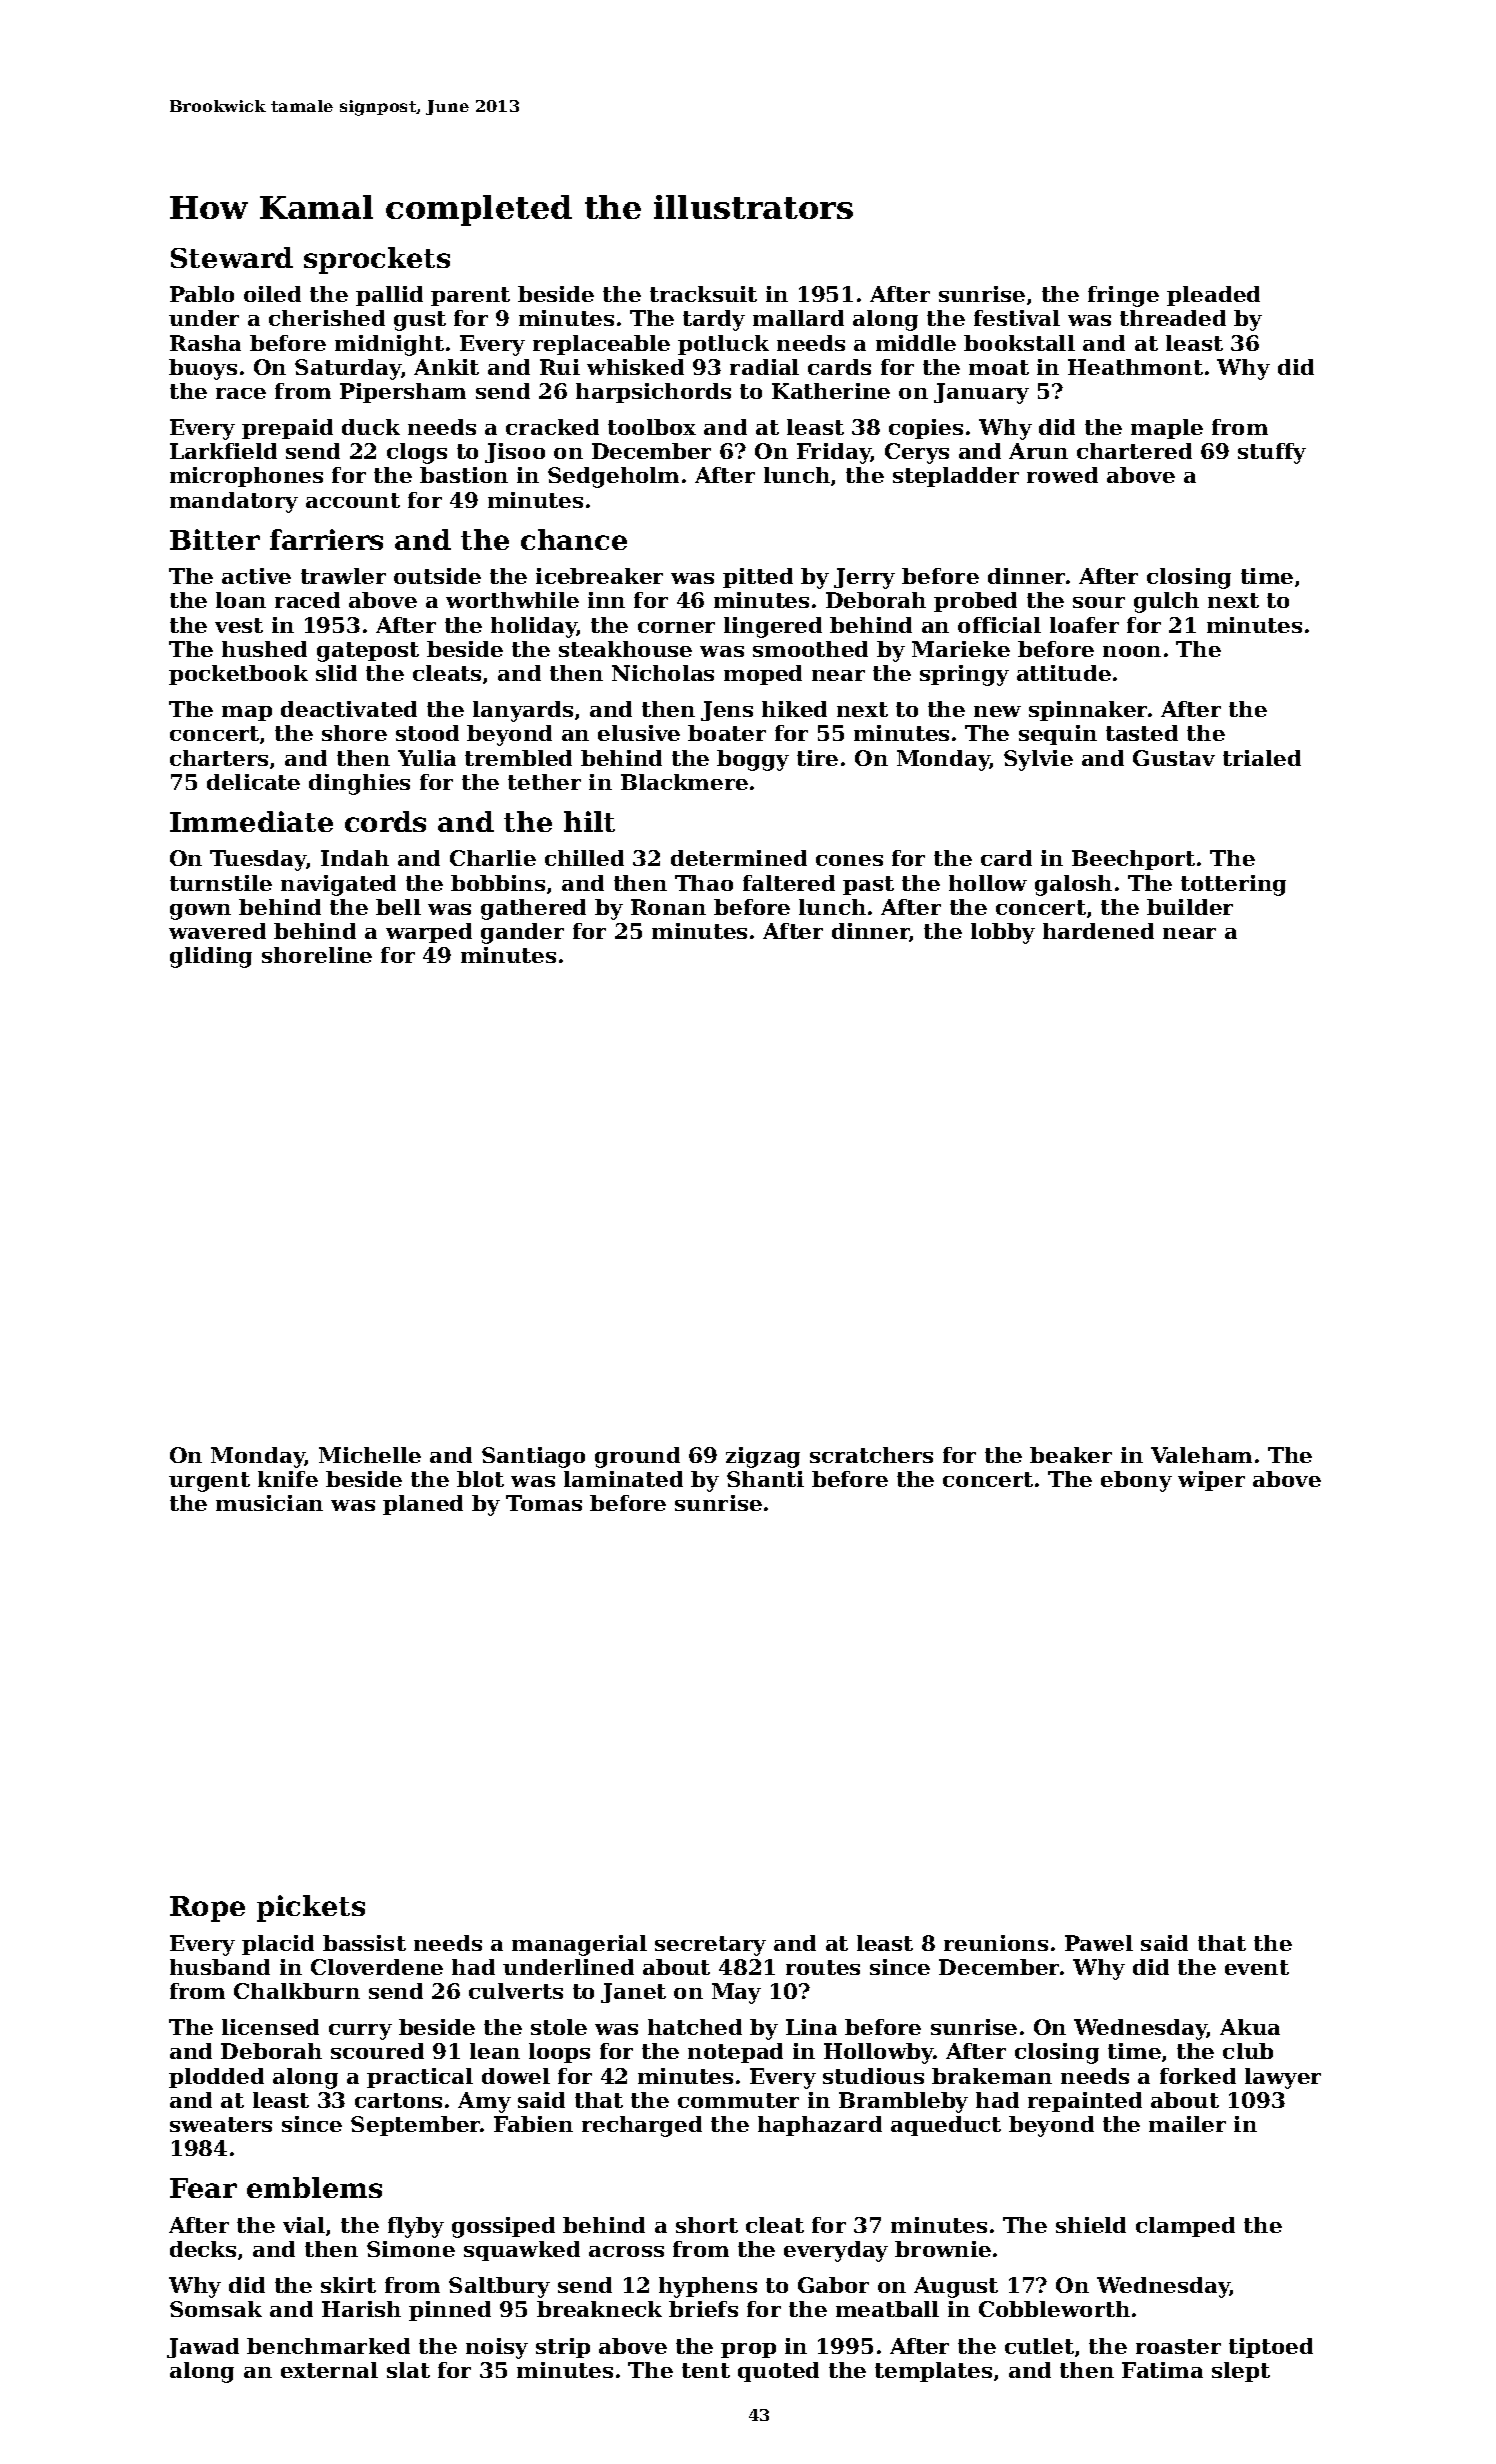 The image size is (1496, 2464). Describe the element at coordinates (1271, 2348) in the page. I see `tiptoed` at that location.
